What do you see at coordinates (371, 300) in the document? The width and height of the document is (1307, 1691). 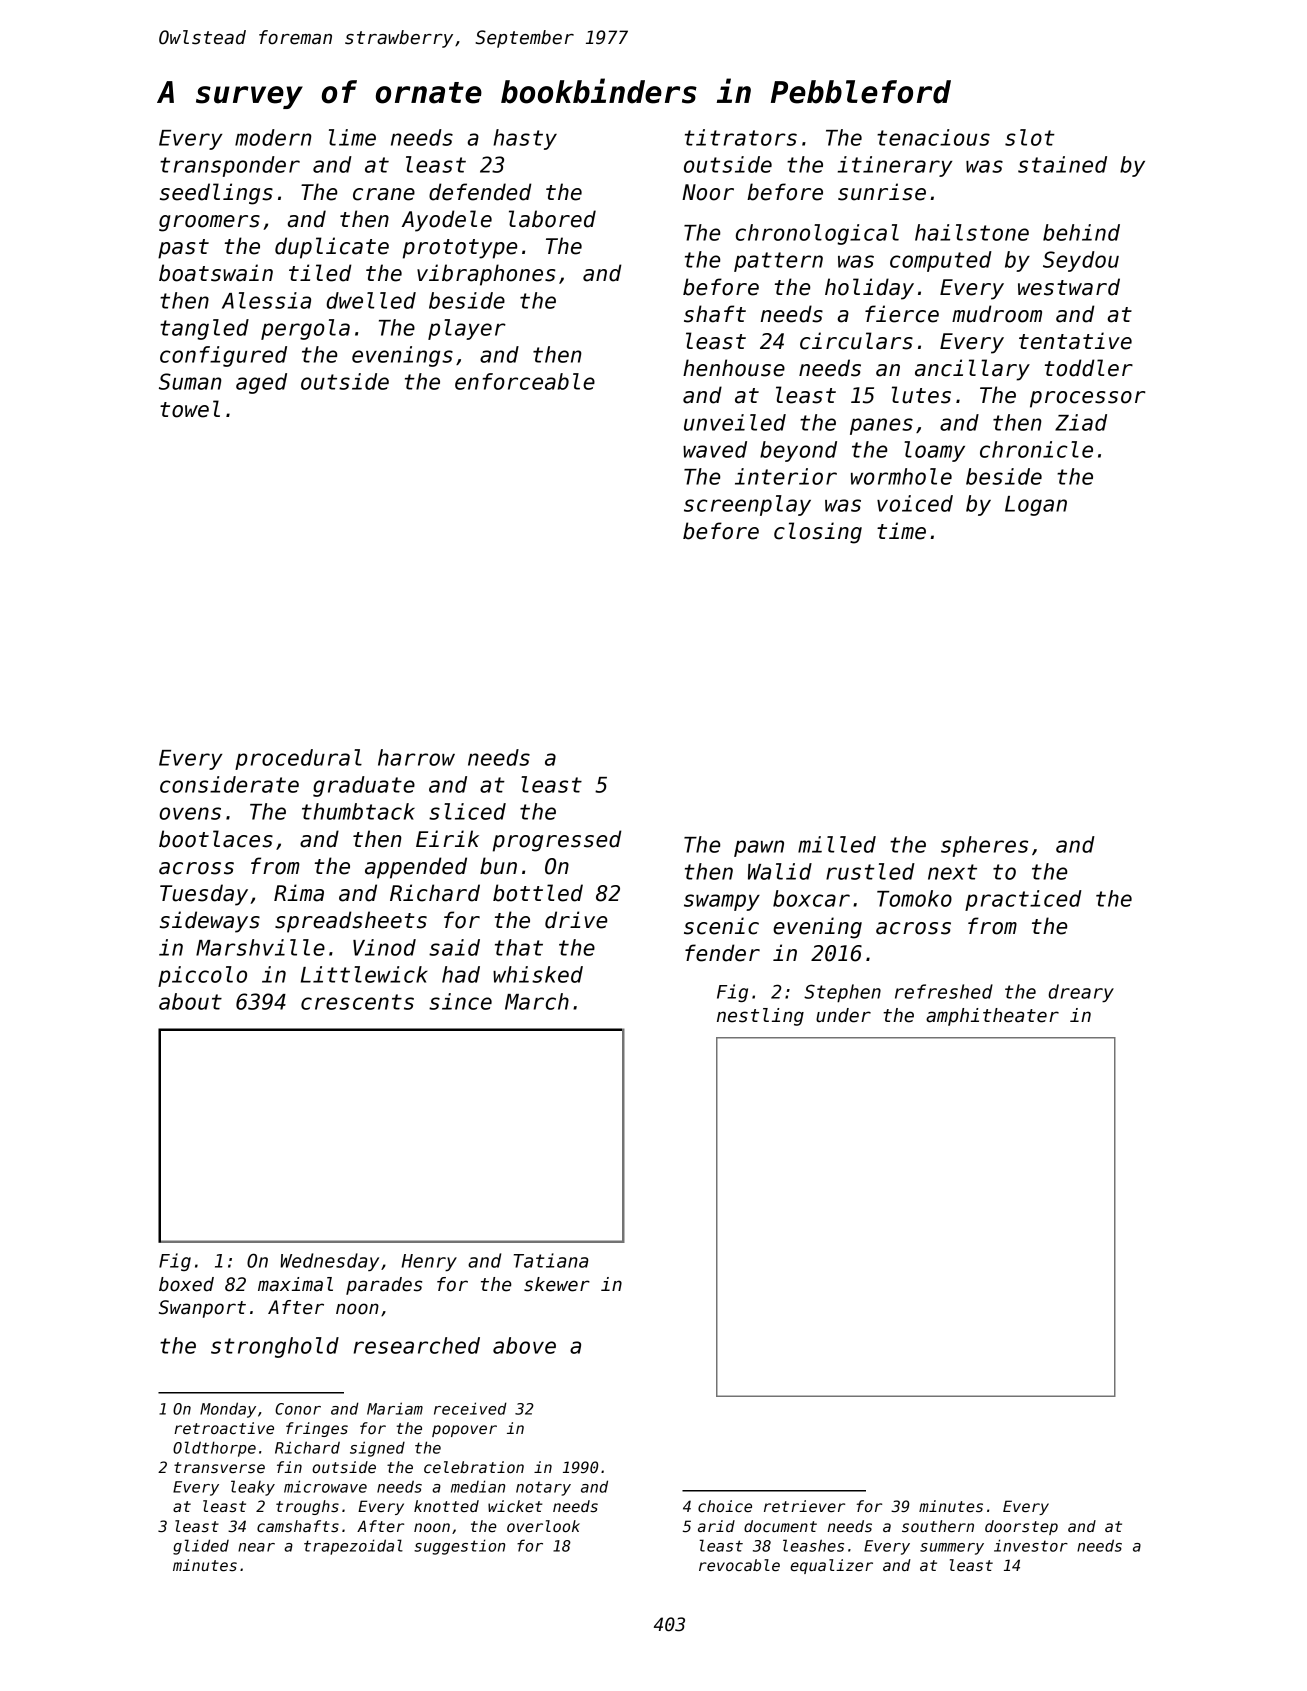 I see `dwelled` at bounding box center [371, 300].
